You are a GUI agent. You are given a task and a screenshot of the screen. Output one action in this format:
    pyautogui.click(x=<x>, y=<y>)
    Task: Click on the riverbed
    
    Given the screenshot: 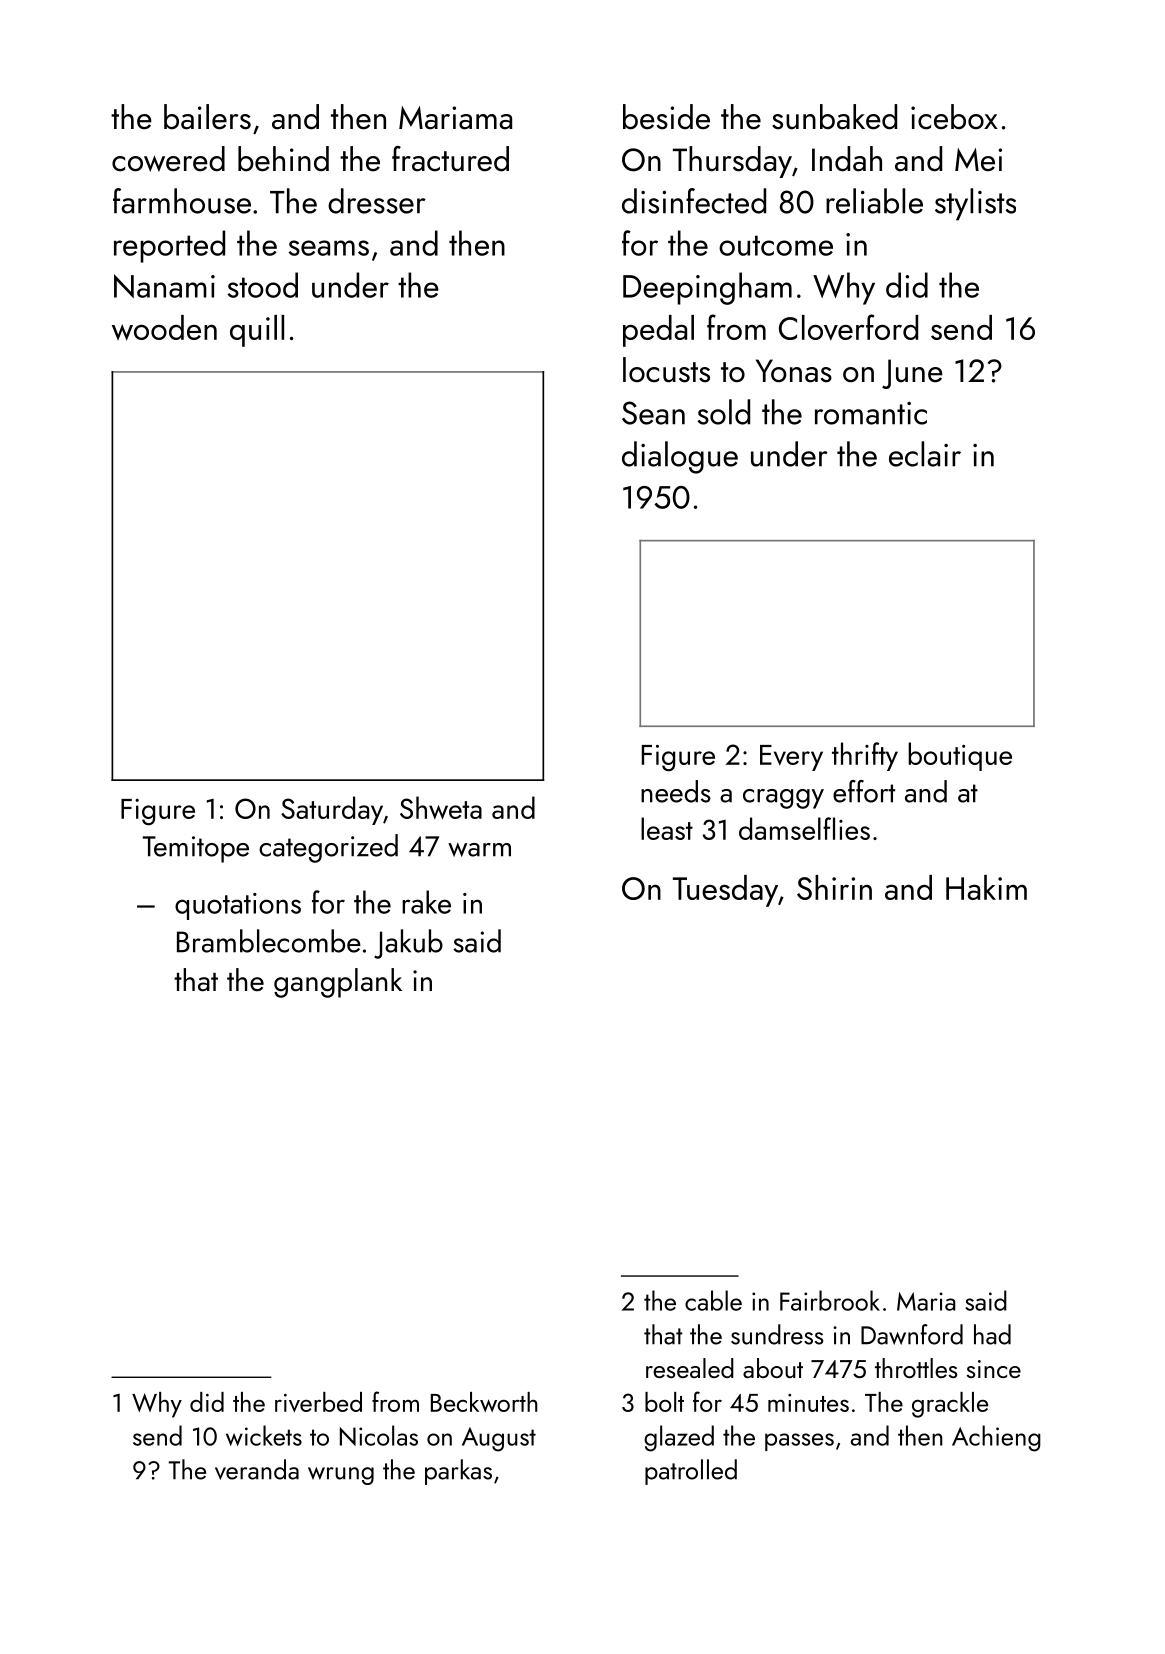 What is the action you would take?
    pyautogui.click(x=318, y=1402)
